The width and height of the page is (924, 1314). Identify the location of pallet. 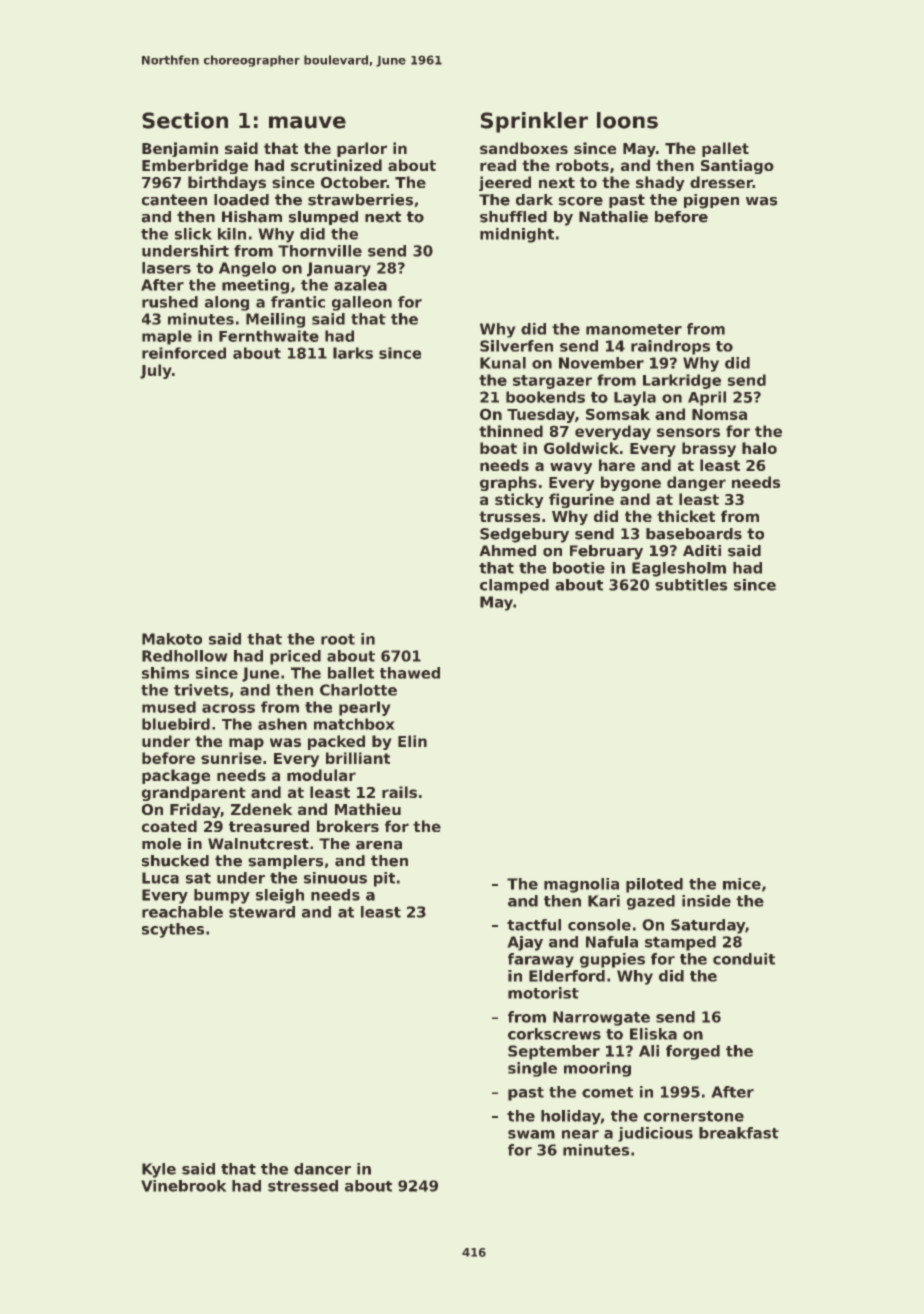
(725, 149).
